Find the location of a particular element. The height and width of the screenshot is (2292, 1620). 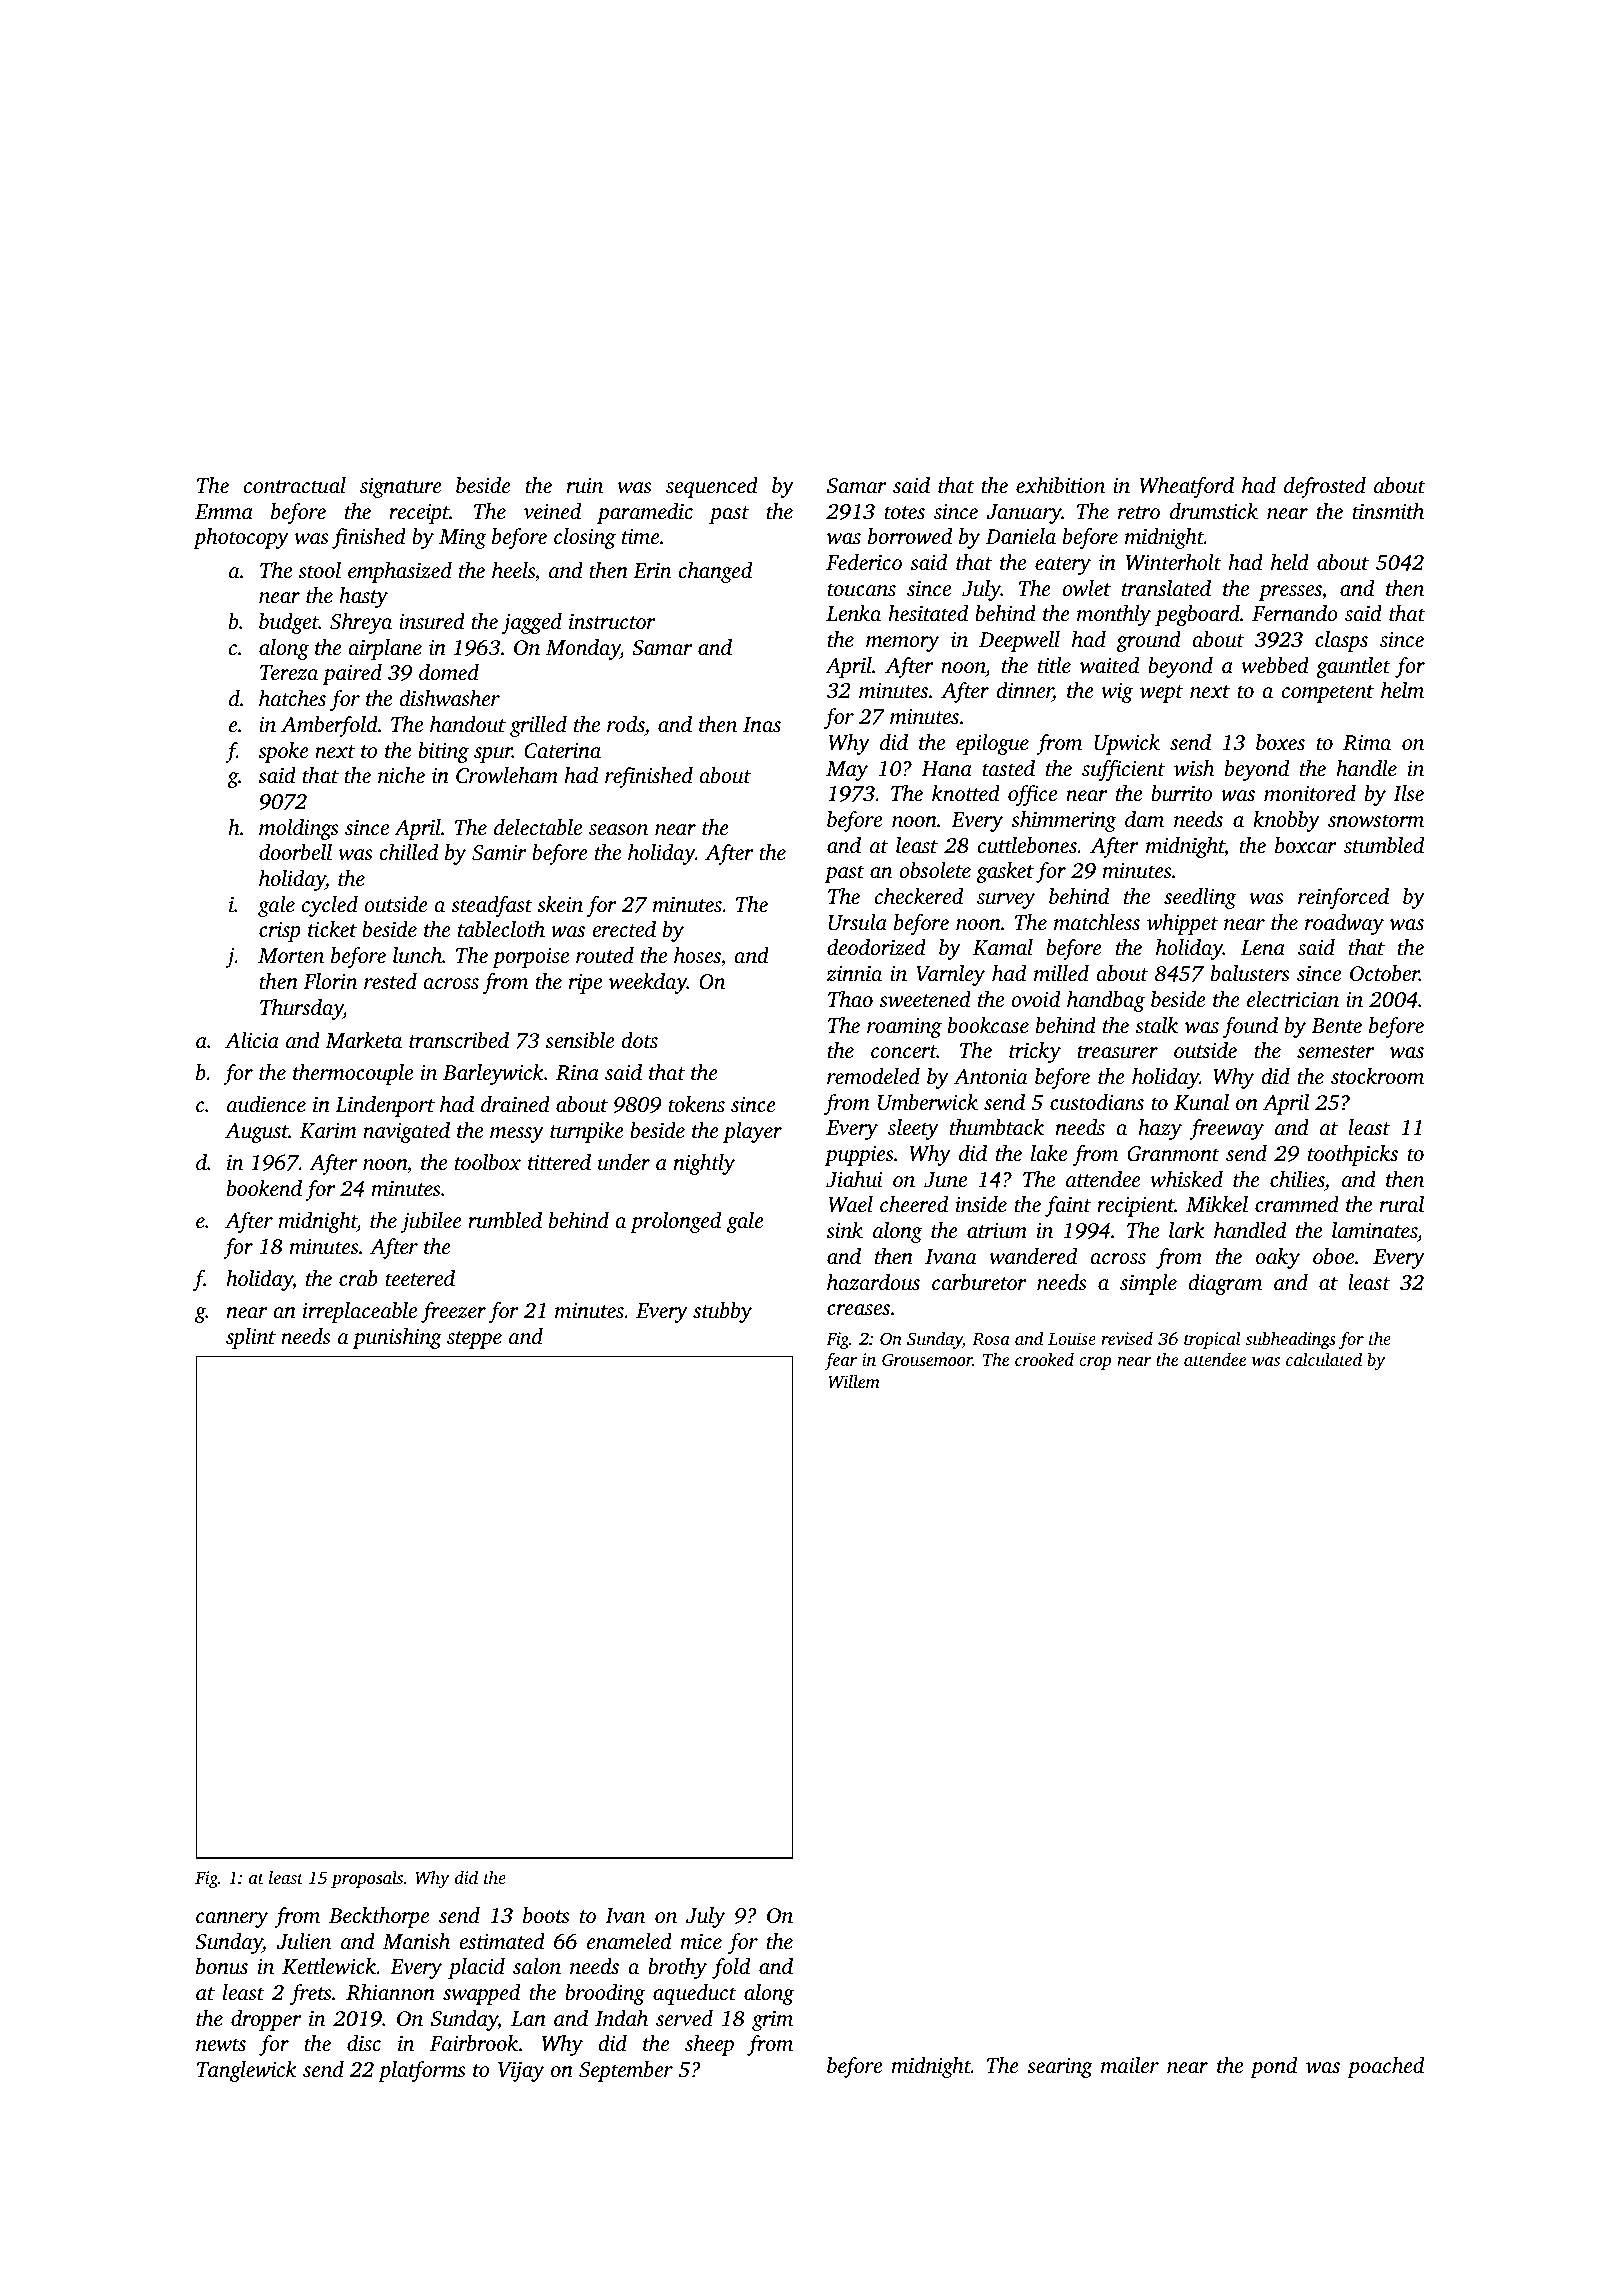

hatches is located at coordinates (292, 698).
